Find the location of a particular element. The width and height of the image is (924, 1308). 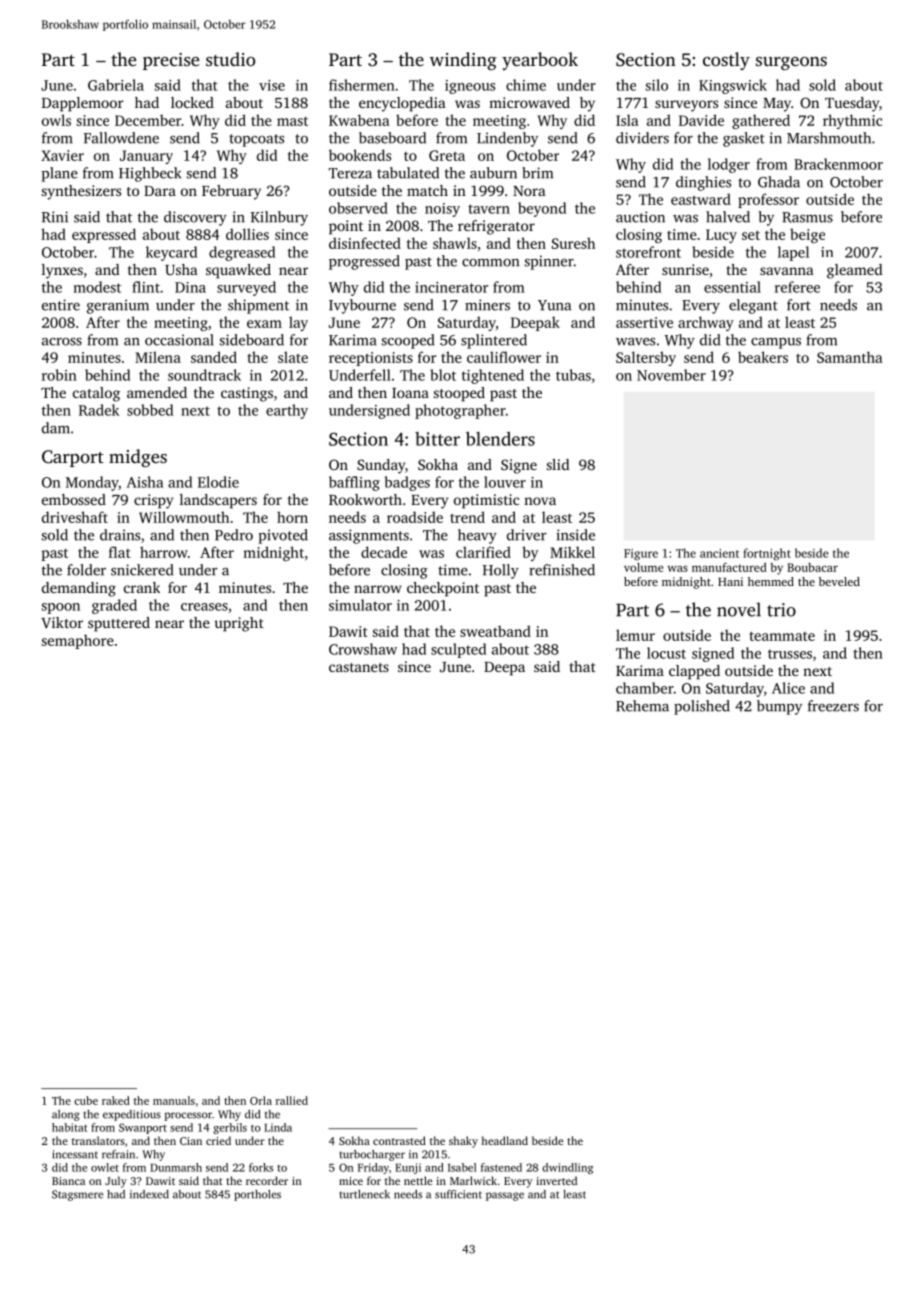

Eunji is located at coordinates (408, 1168).
